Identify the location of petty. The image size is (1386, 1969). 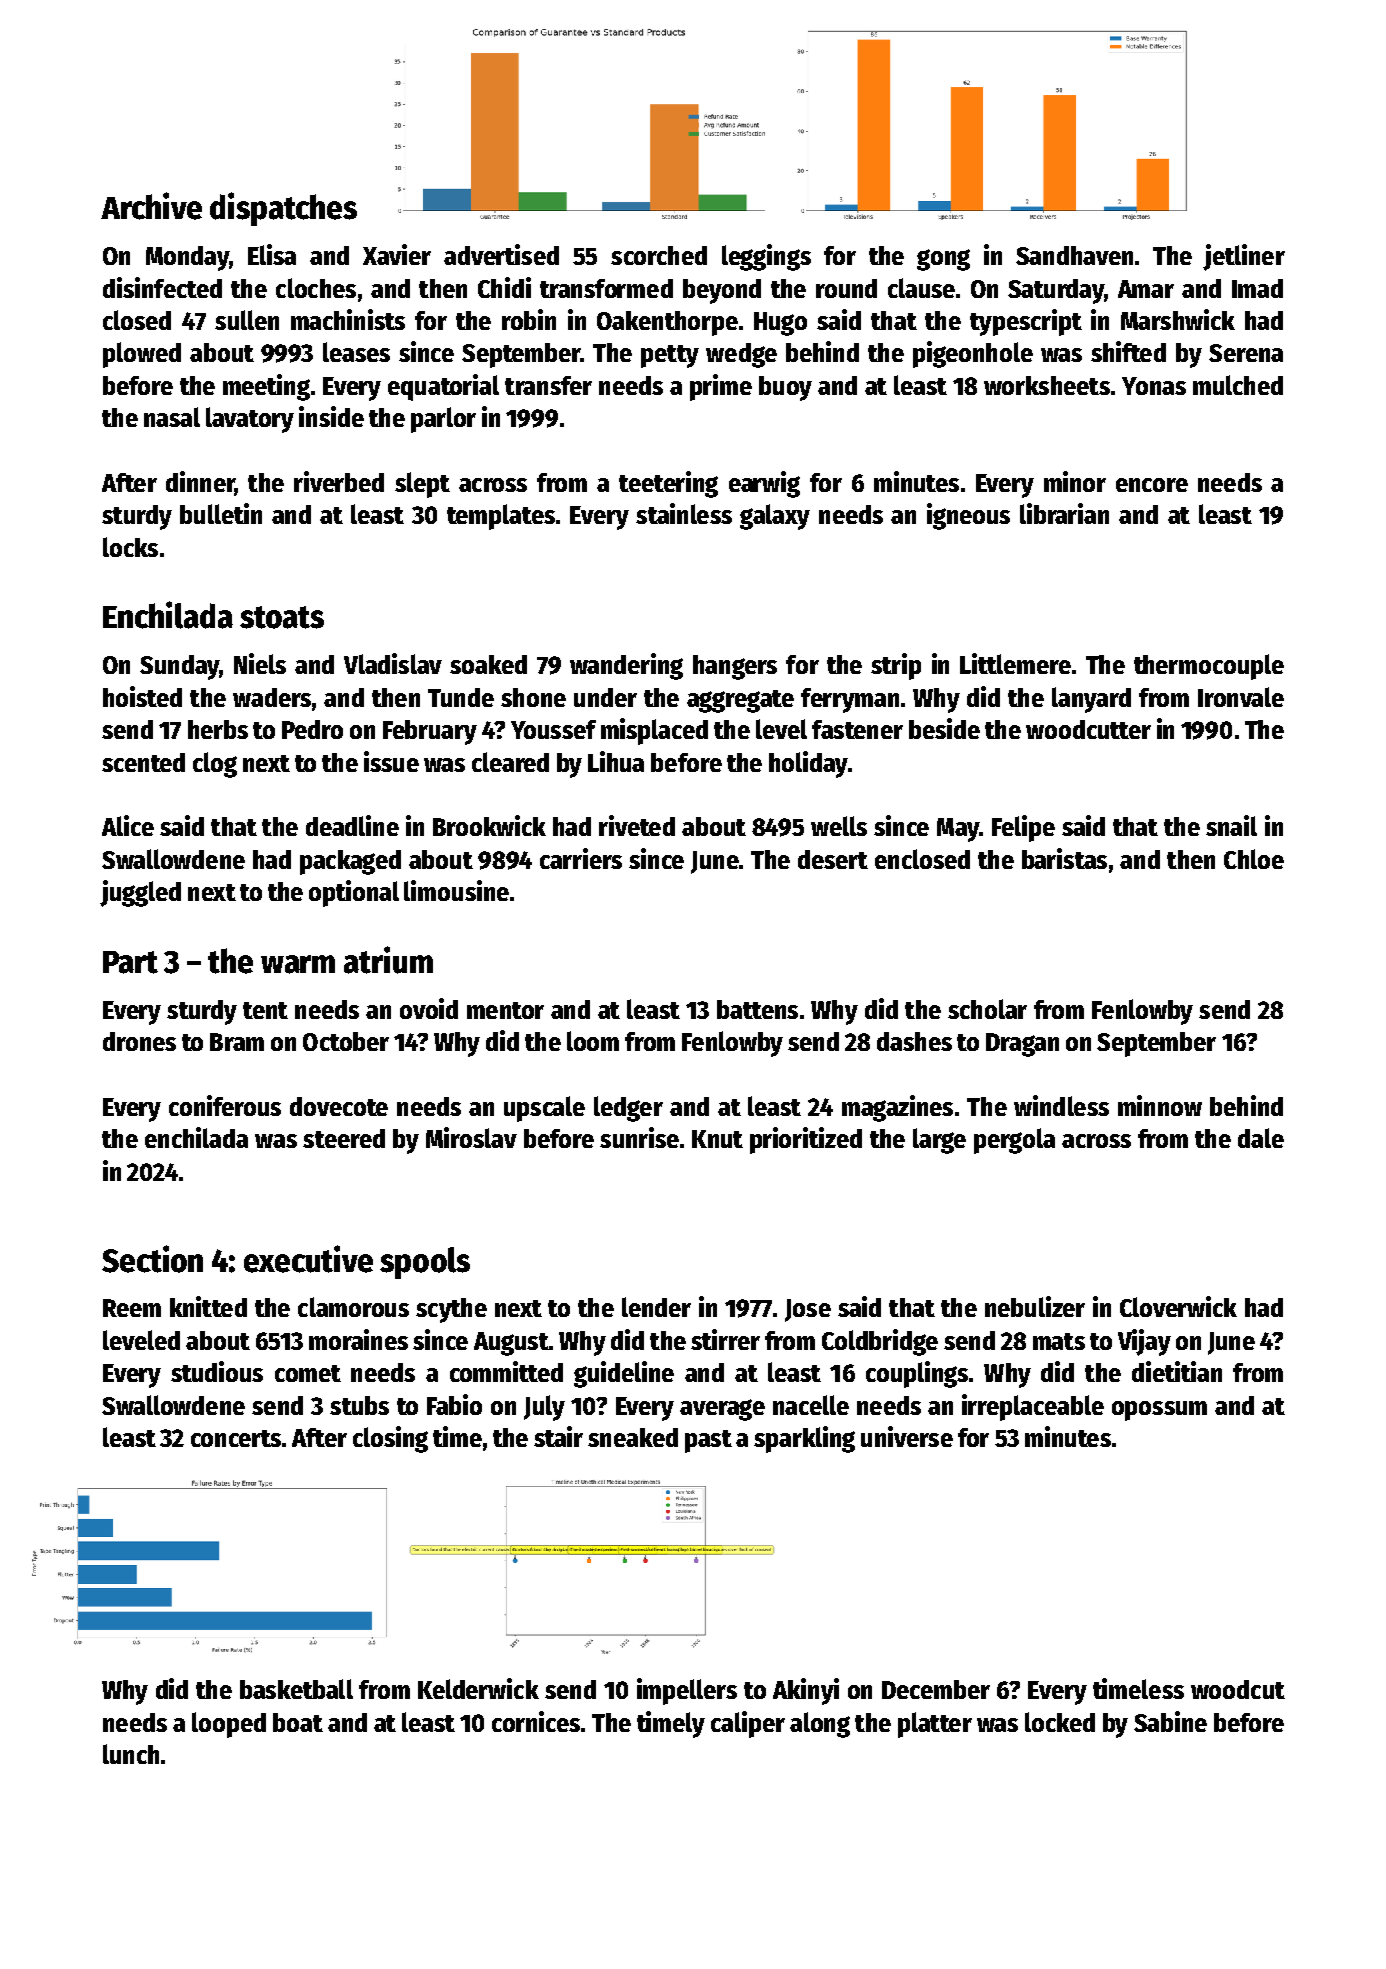
(670, 356).
